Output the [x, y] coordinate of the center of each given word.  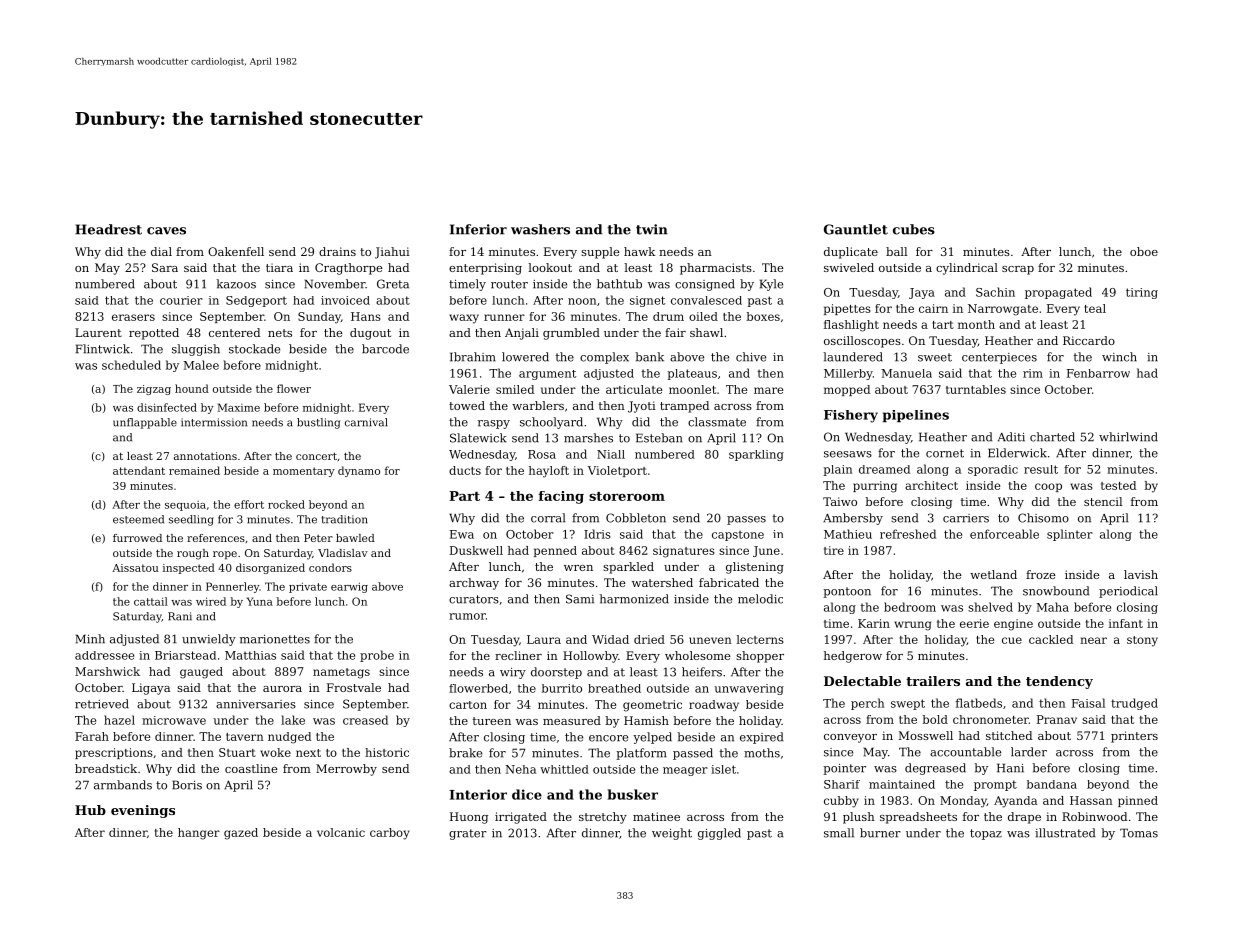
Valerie [469, 389]
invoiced [345, 300]
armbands [123, 785]
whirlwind [1128, 437]
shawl [706, 332]
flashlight [851, 326]
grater [468, 834]
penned [555, 551]
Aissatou [135, 568]
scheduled [131, 365]
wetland [993, 574]
